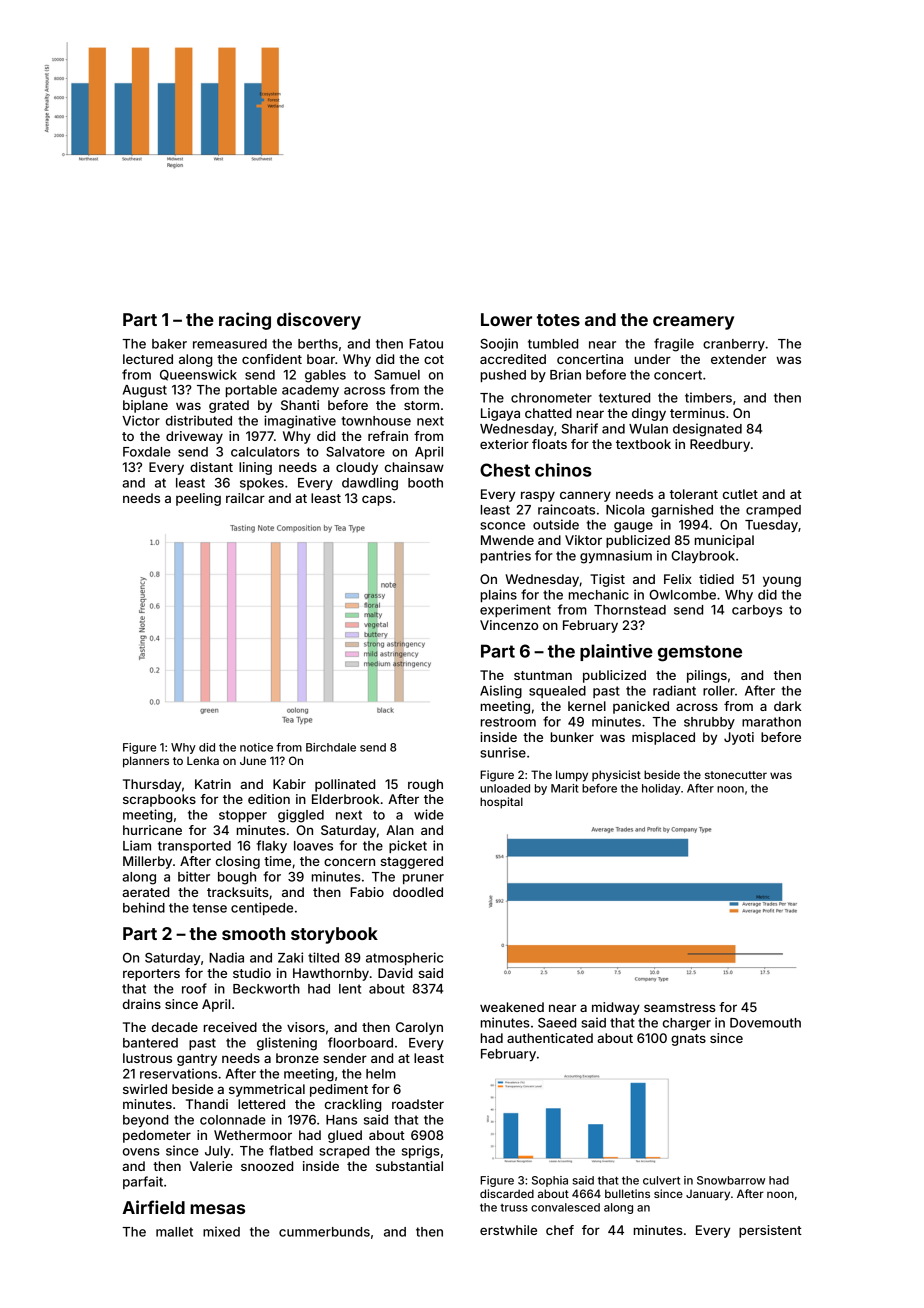  I want to click on plains, so click(499, 595).
